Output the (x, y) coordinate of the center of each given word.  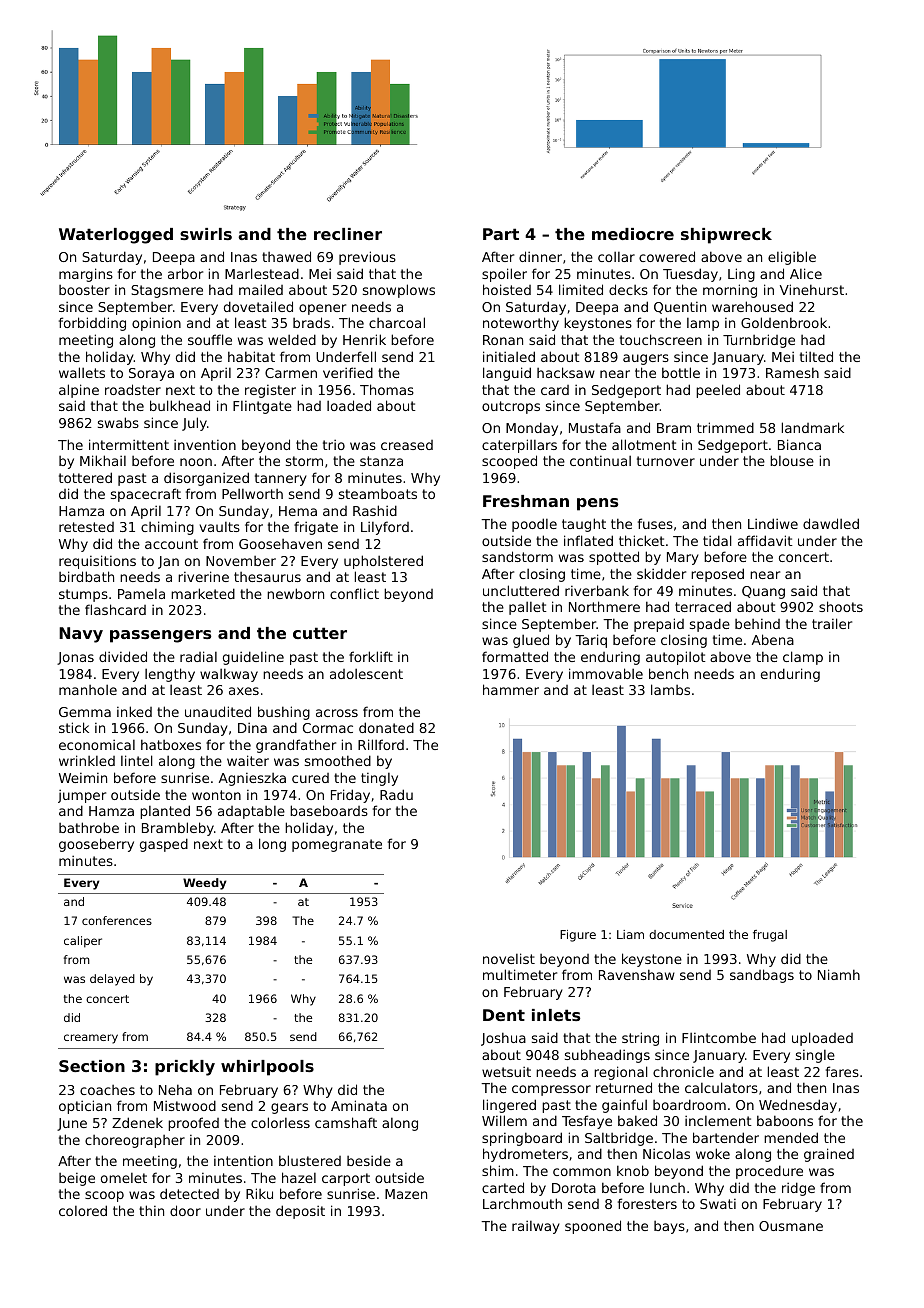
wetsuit (506, 1072)
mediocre (633, 234)
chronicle (683, 1072)
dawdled (831, 523)
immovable (606, 673)
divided (123, 656)
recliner (348, 234)
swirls (206, 234)
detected (189, 1193)
